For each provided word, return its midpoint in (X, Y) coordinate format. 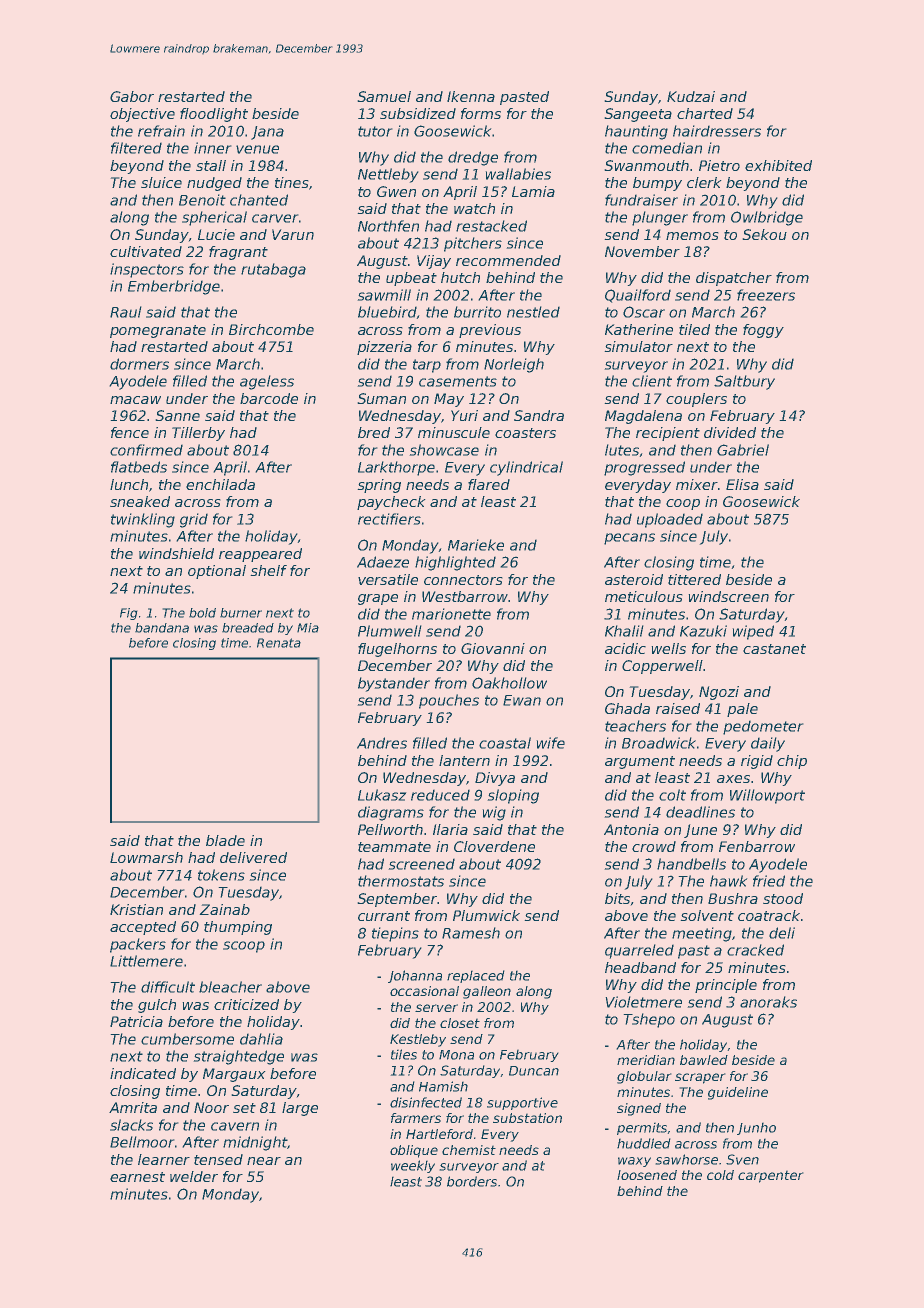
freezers (766, 295)
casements (458, 381)
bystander (394, 684)
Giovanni (493, 648)
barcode (269, 398)
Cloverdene (494, 846)
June (700, 831)
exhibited (778, 165)
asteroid (634, 579)
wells (668, 648)
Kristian (136, 909)
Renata (279, 643)
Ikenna (471, 96)
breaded (248, 628)
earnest (137, 1177)
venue (257, 149)
